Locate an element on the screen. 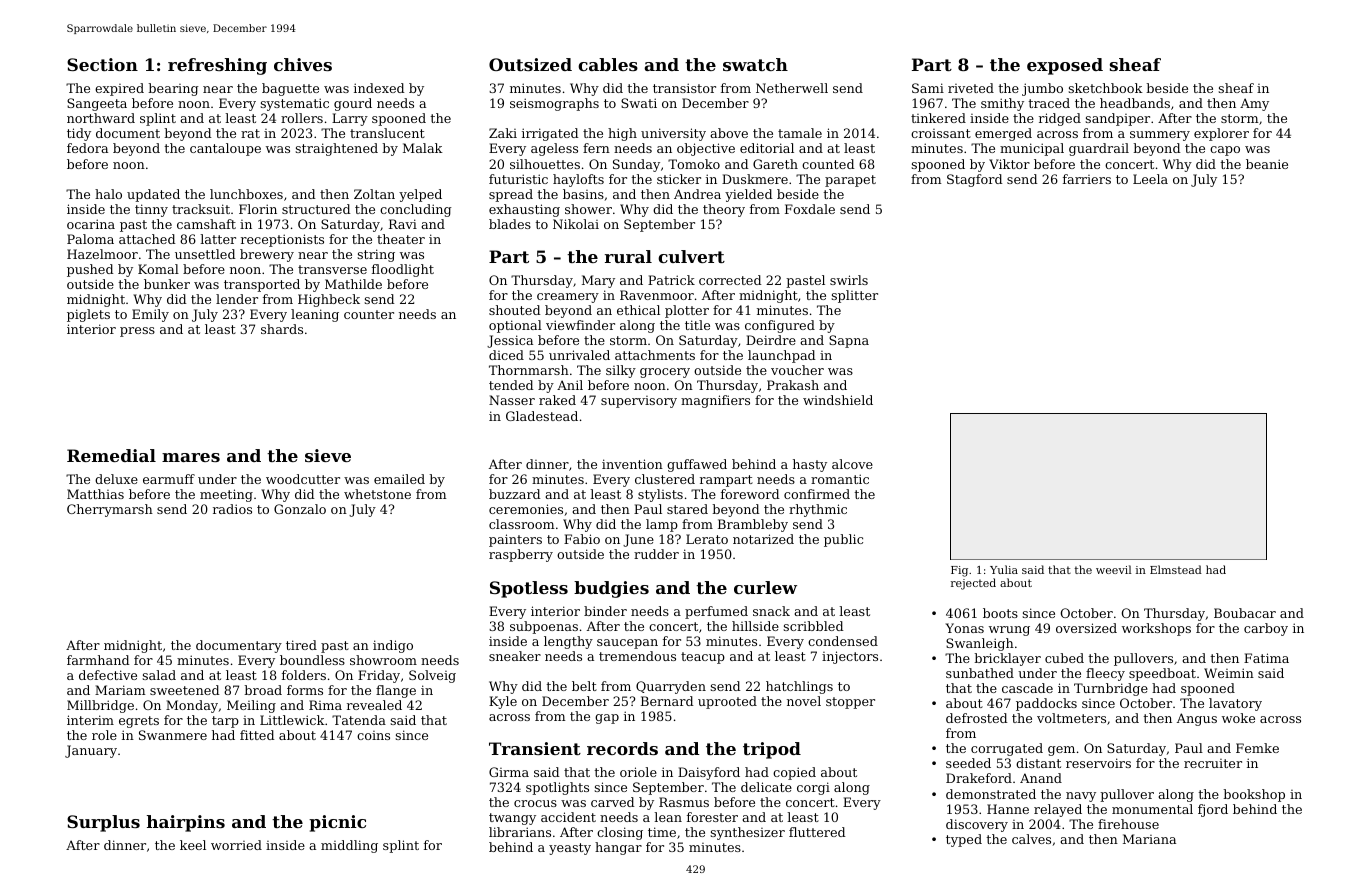  cables is located at coordinates (608, 64).
